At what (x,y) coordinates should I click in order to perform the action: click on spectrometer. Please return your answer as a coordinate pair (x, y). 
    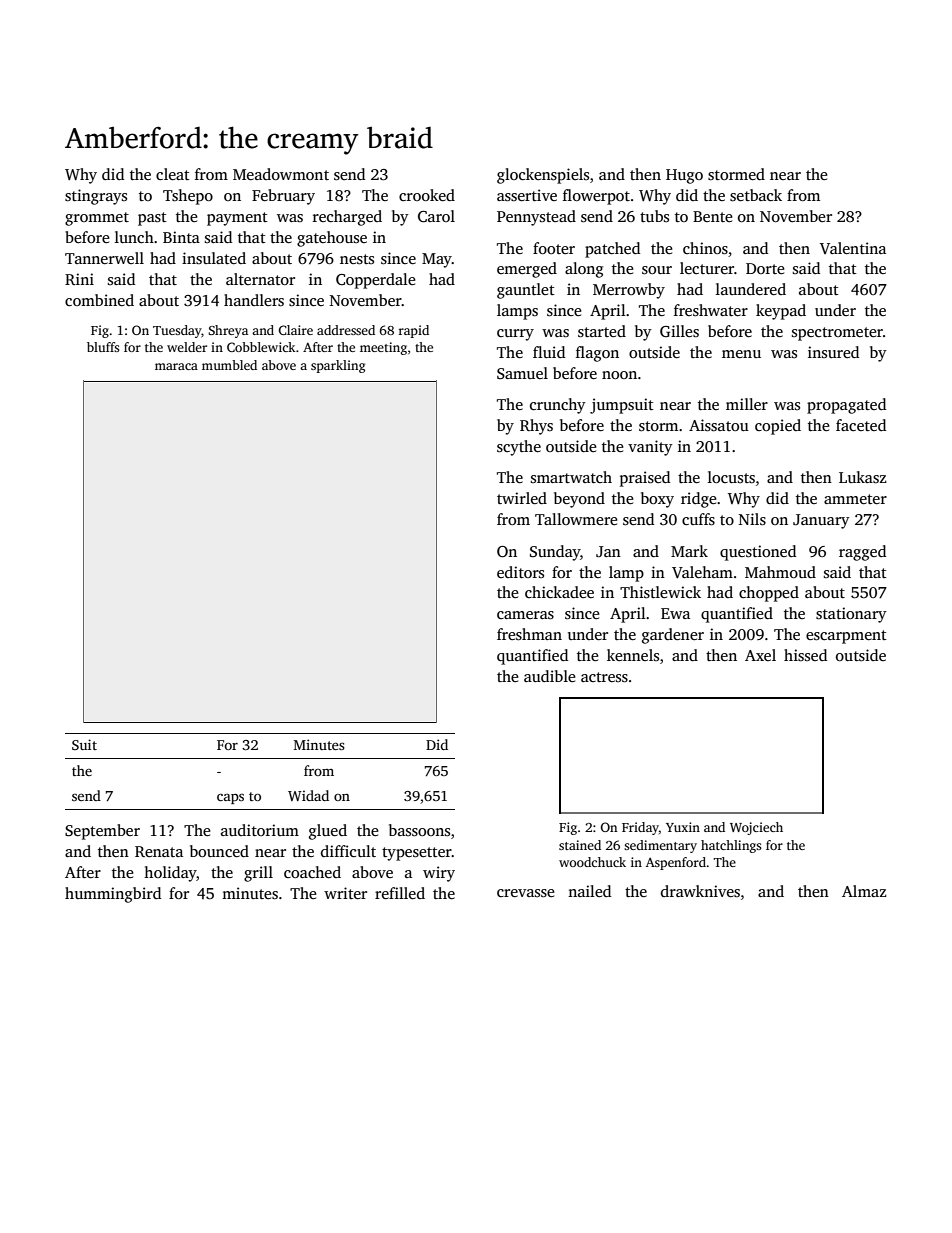
    Looking at the image, I should click on (837, 334).
